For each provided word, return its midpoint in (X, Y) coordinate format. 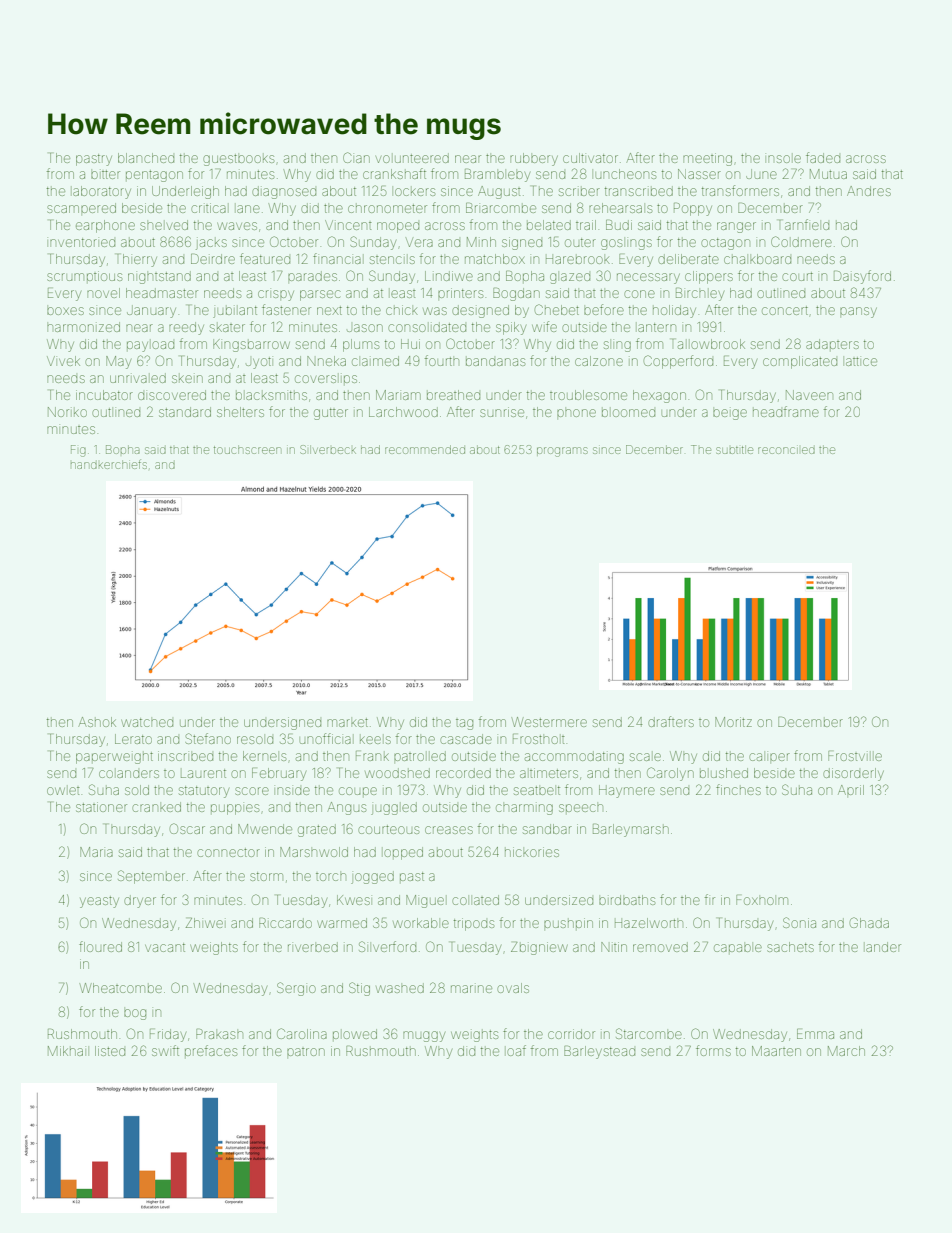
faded (823, 157)
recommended (425, 449)
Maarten (776, 1051)
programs (562, 452)
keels (375, 740)
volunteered (412, 158)
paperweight (114, 758)
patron (306, 1052)
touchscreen (247, 449)
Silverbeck (328, 449)
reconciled (786, 450)
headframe (786, 411)
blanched (146, 158)
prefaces (211, 1050)
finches (738, 789)
